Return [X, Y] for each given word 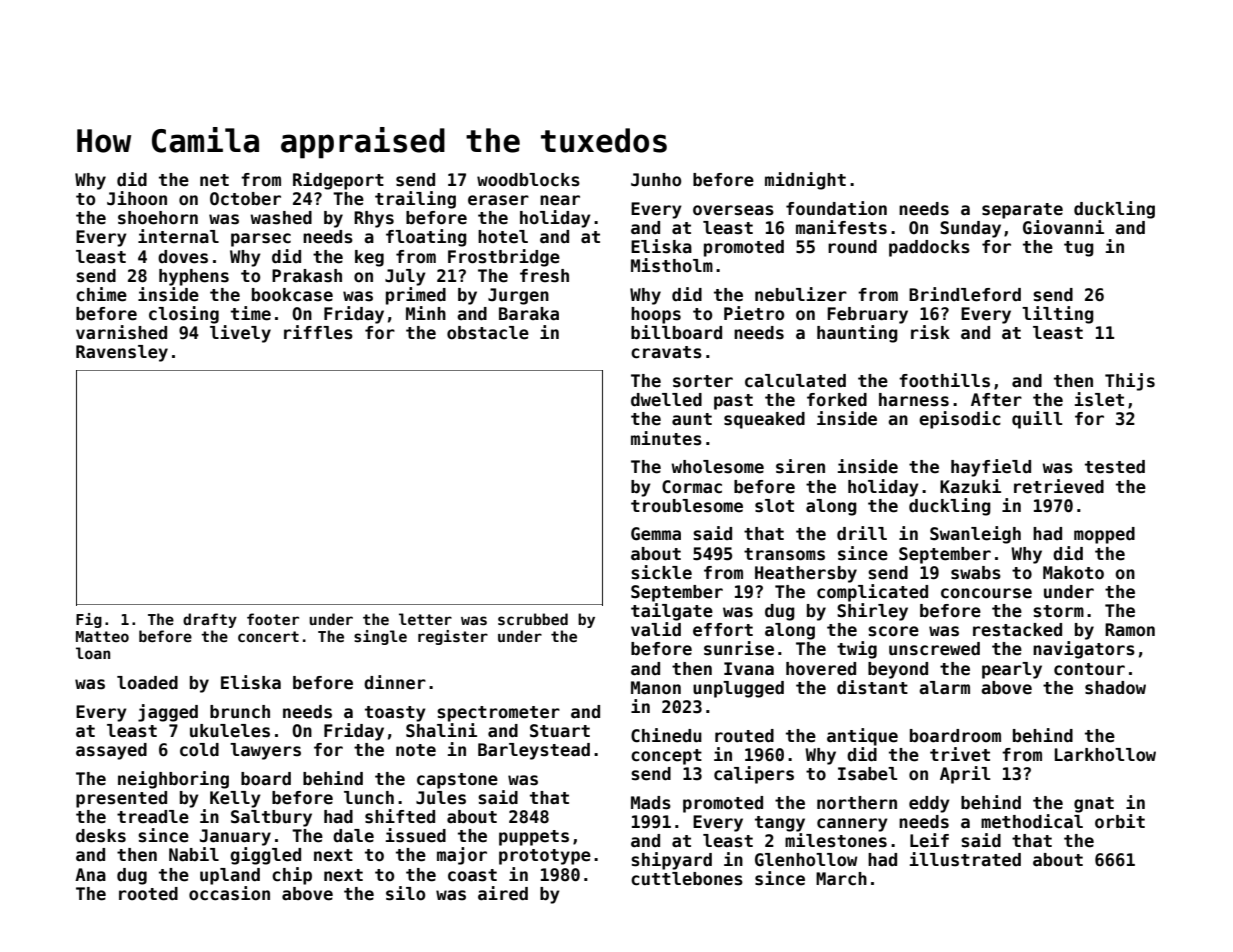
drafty [210, 620]
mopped [1104, 535]
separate [1022, 211]
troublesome [687, 506]
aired [503, 893]
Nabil [194, 854]
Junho [656, 180]
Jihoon [137, 198]
